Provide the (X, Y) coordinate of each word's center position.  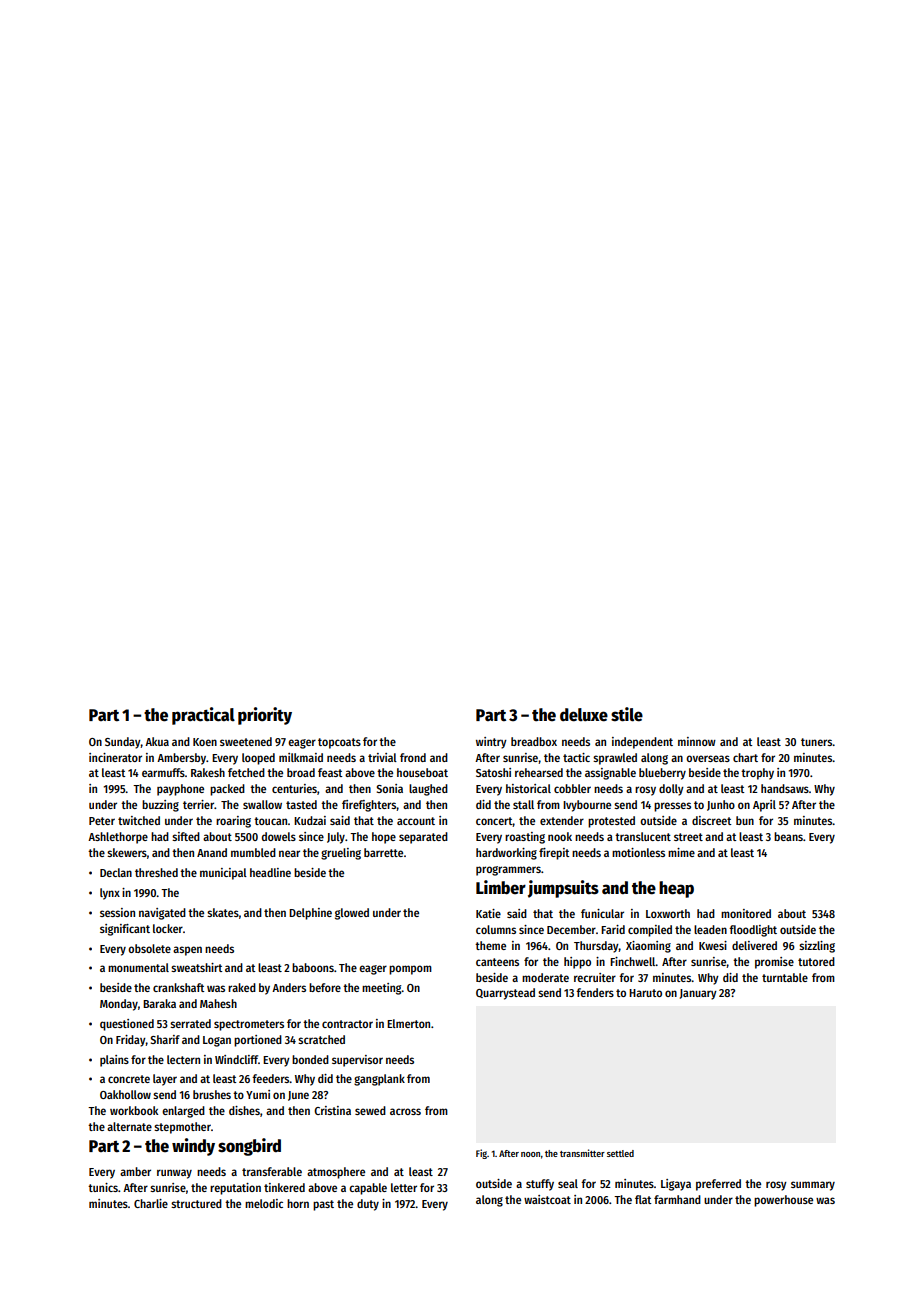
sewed (370, 1110)
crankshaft (178, 987)
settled (620, 1153)
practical (203, 716)
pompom (410, 970)
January (698, 994)
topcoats (339, 743)
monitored (746, 913)
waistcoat (547, 1199)
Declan (116, 872)
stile (627, 714)
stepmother (182, 1128)
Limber (501, 887)
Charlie (151, 1203)
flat (643, 1199)
